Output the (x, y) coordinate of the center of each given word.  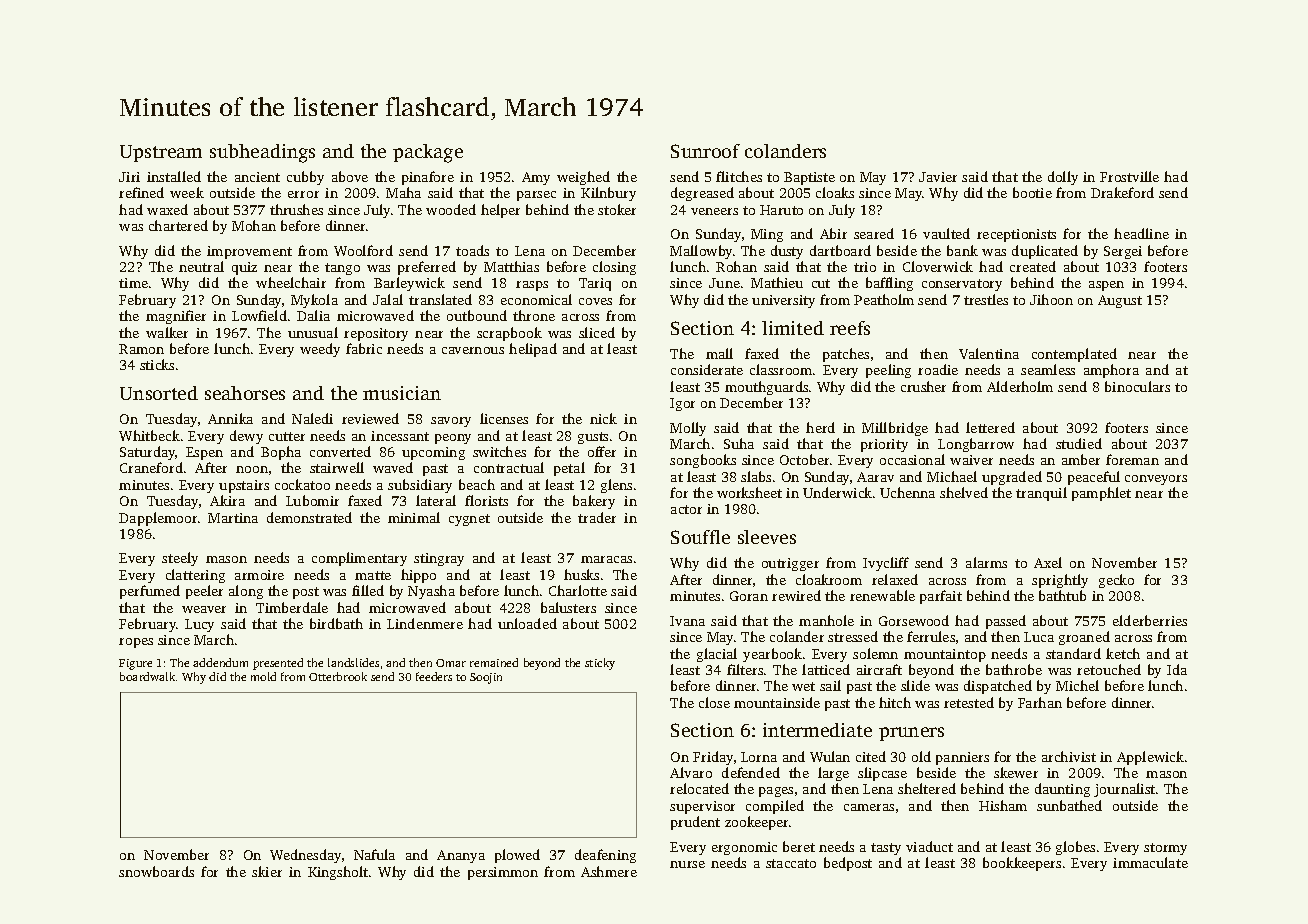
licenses (504, 418)
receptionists (1016, 235)
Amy (536, 178)
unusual (313, 332)
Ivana (687, 621)
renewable (882, 595)
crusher (923, 386)
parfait (941, 597)
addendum (220, 662)
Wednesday (305, 856)
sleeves (767, 537)
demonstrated (309, 517)
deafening (605, 856)
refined (141, 192)
